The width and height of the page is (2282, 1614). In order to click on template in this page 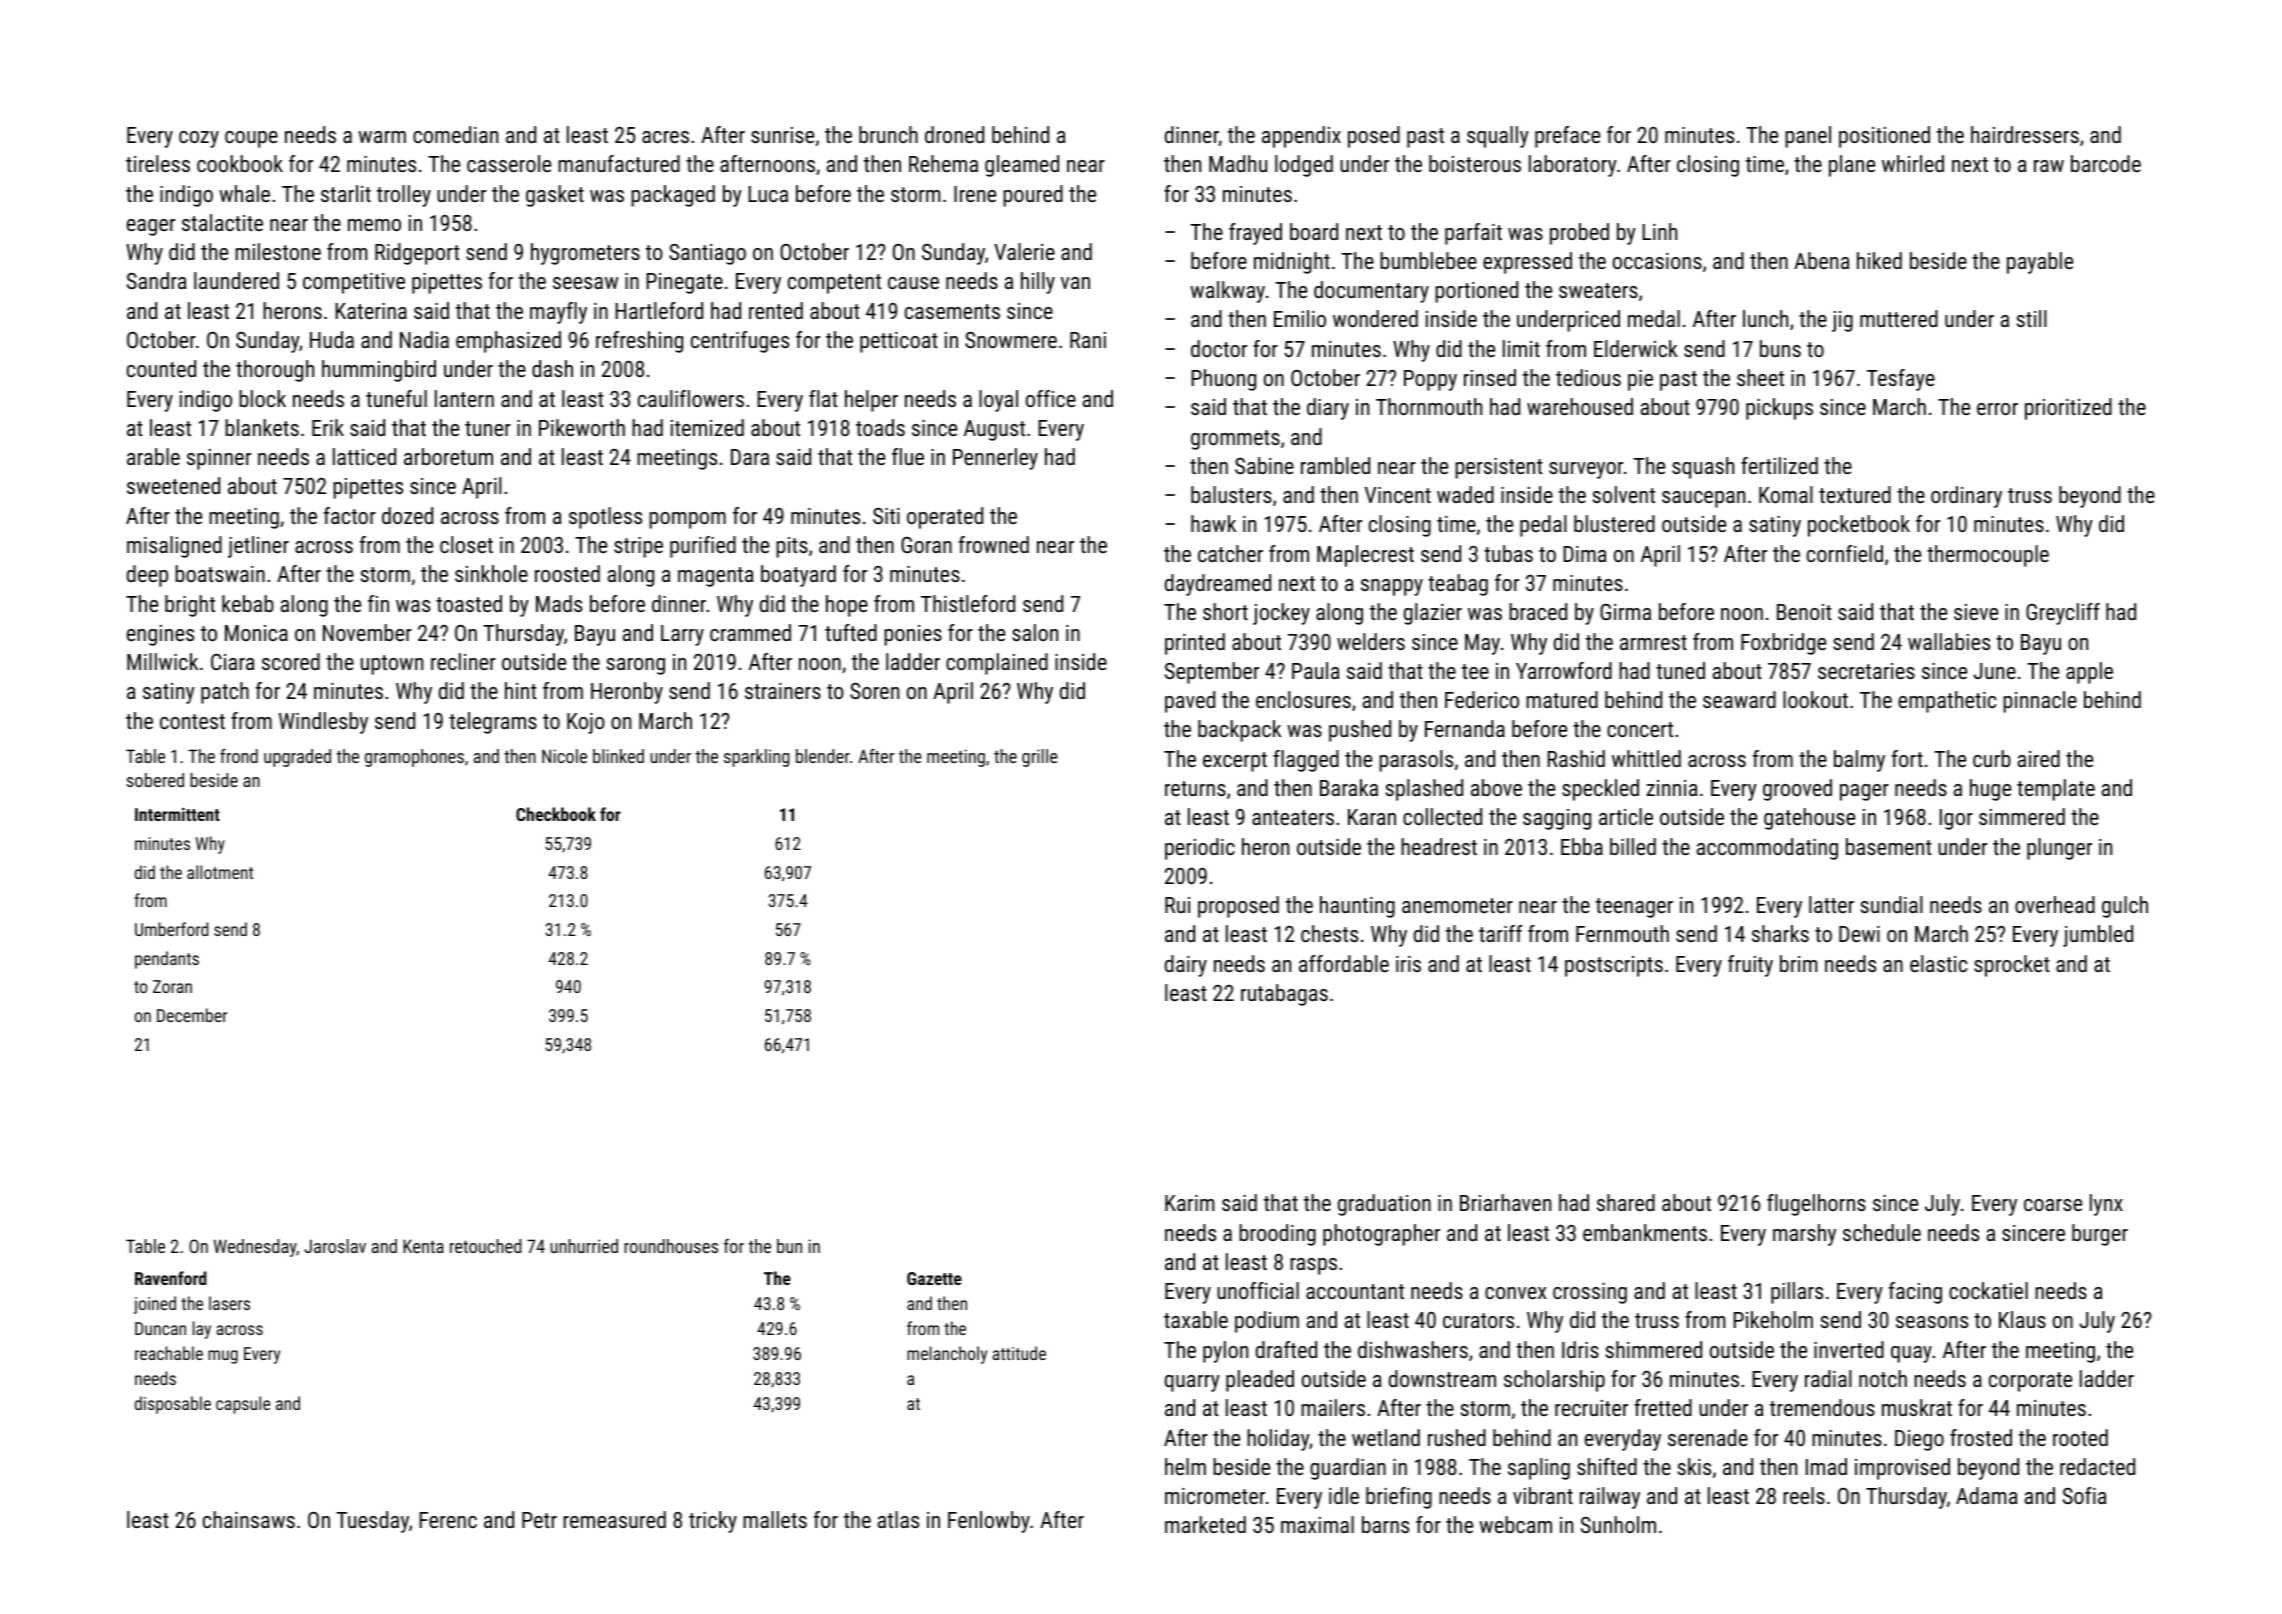, I will do `click(2056, 790)`.
